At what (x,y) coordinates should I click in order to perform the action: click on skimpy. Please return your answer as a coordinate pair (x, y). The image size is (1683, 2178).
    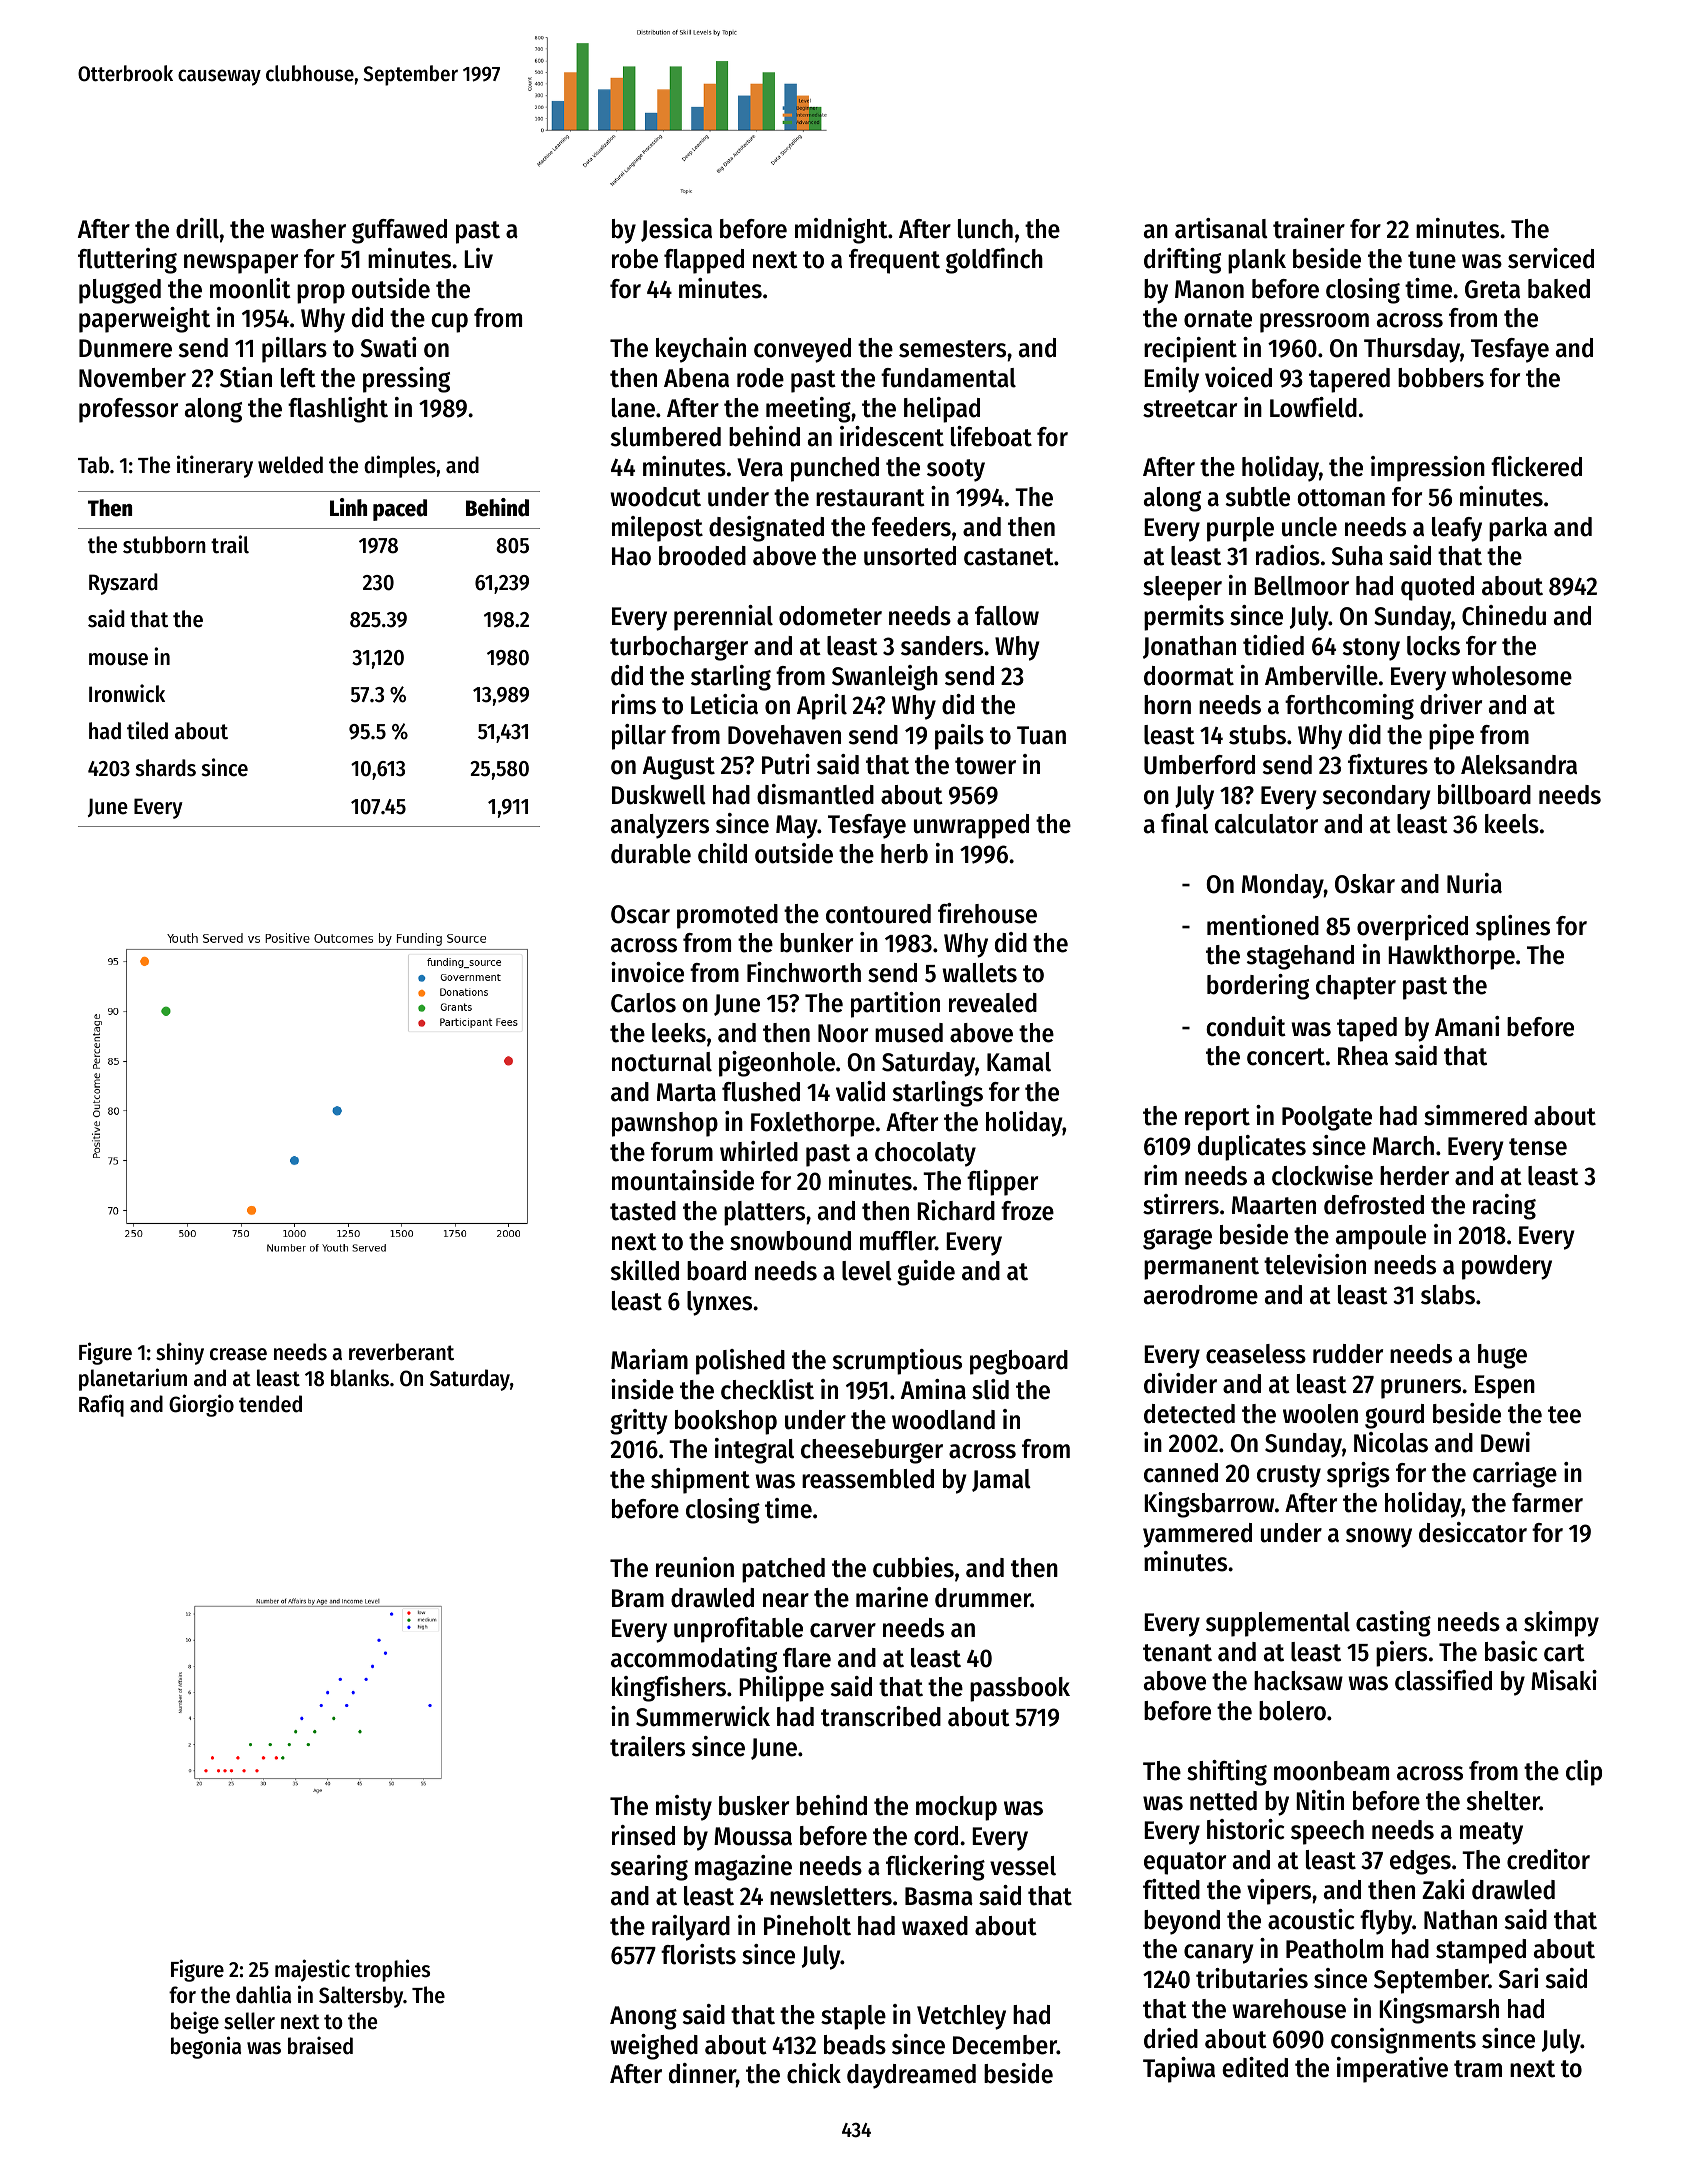
    Looking at the image, I should click on (1561, 1624).
